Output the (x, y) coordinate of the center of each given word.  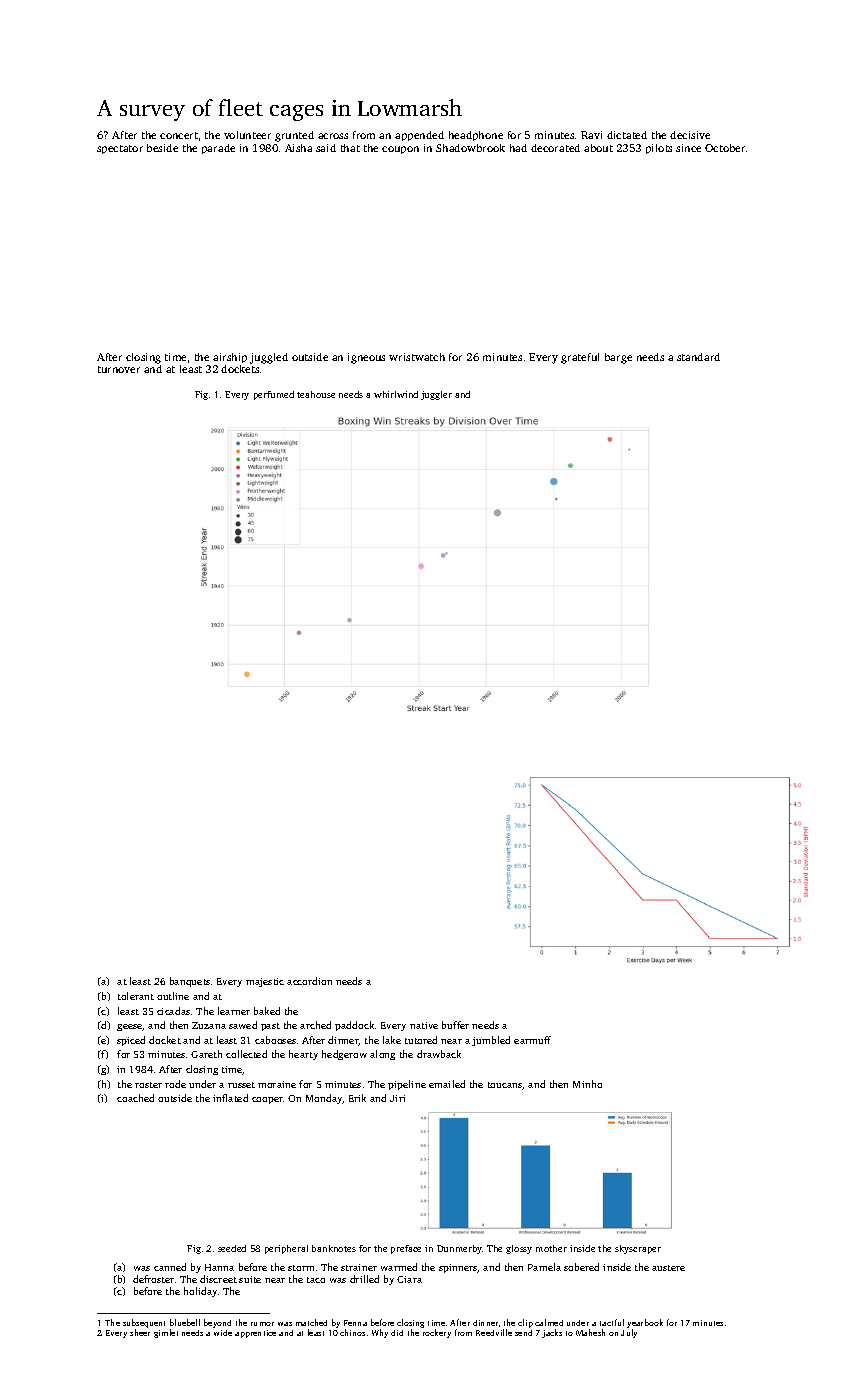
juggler (436, 395)
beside (162, 148)
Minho (587, 1084)
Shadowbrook (470, 148)
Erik (357, 1098)
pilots (659, 149)
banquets (190, 982)
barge (618, 358)
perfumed (274, 395)
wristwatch (417, 357)
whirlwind (396, 394)
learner (234, 1011)
